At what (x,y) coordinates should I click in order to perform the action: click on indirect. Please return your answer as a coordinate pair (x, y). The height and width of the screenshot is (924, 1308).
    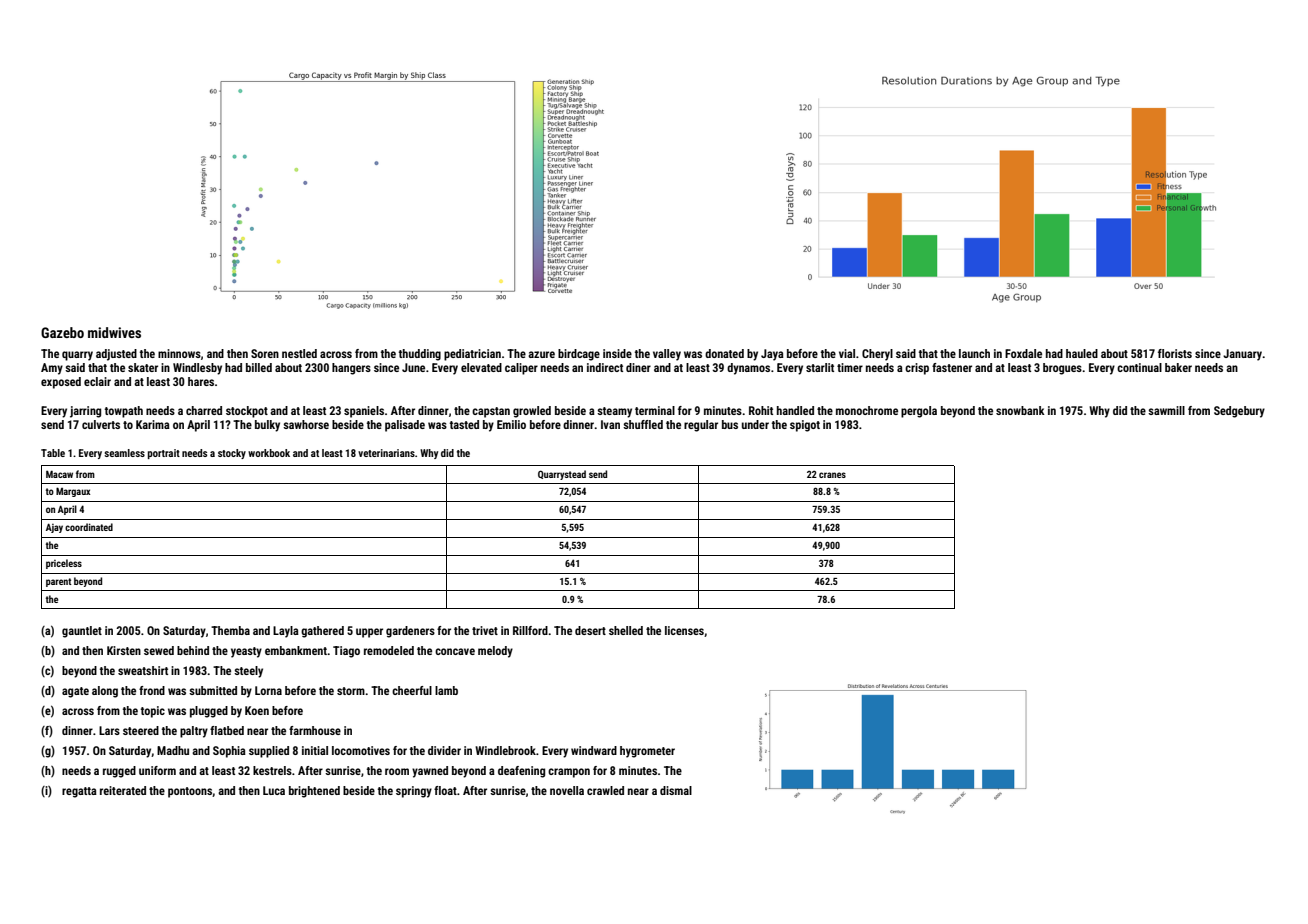
    Looking at the image, I should click on (605, 367).
